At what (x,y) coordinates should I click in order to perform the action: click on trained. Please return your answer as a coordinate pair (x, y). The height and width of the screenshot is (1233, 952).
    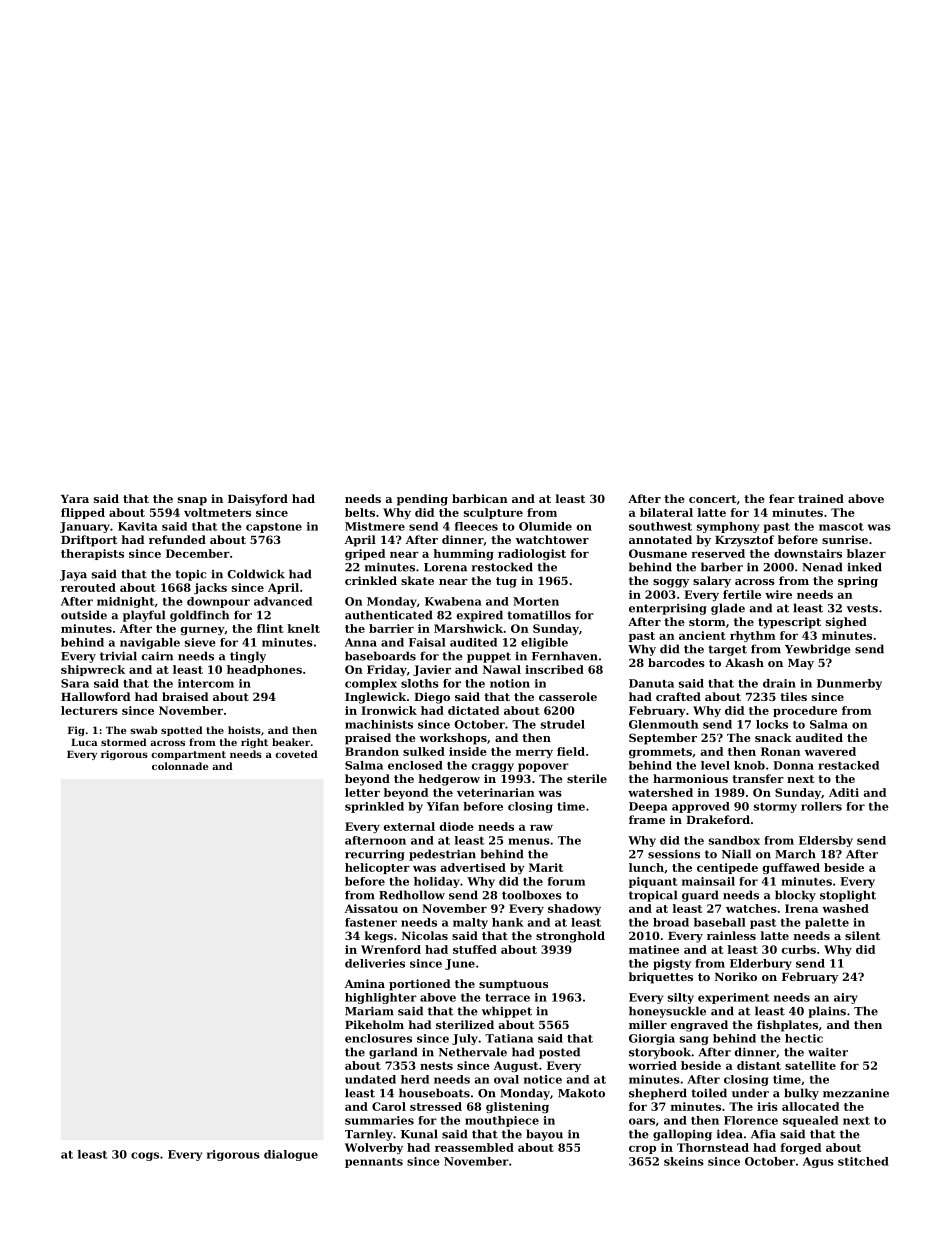
    Looking at the image, I should click on (821, 498).
